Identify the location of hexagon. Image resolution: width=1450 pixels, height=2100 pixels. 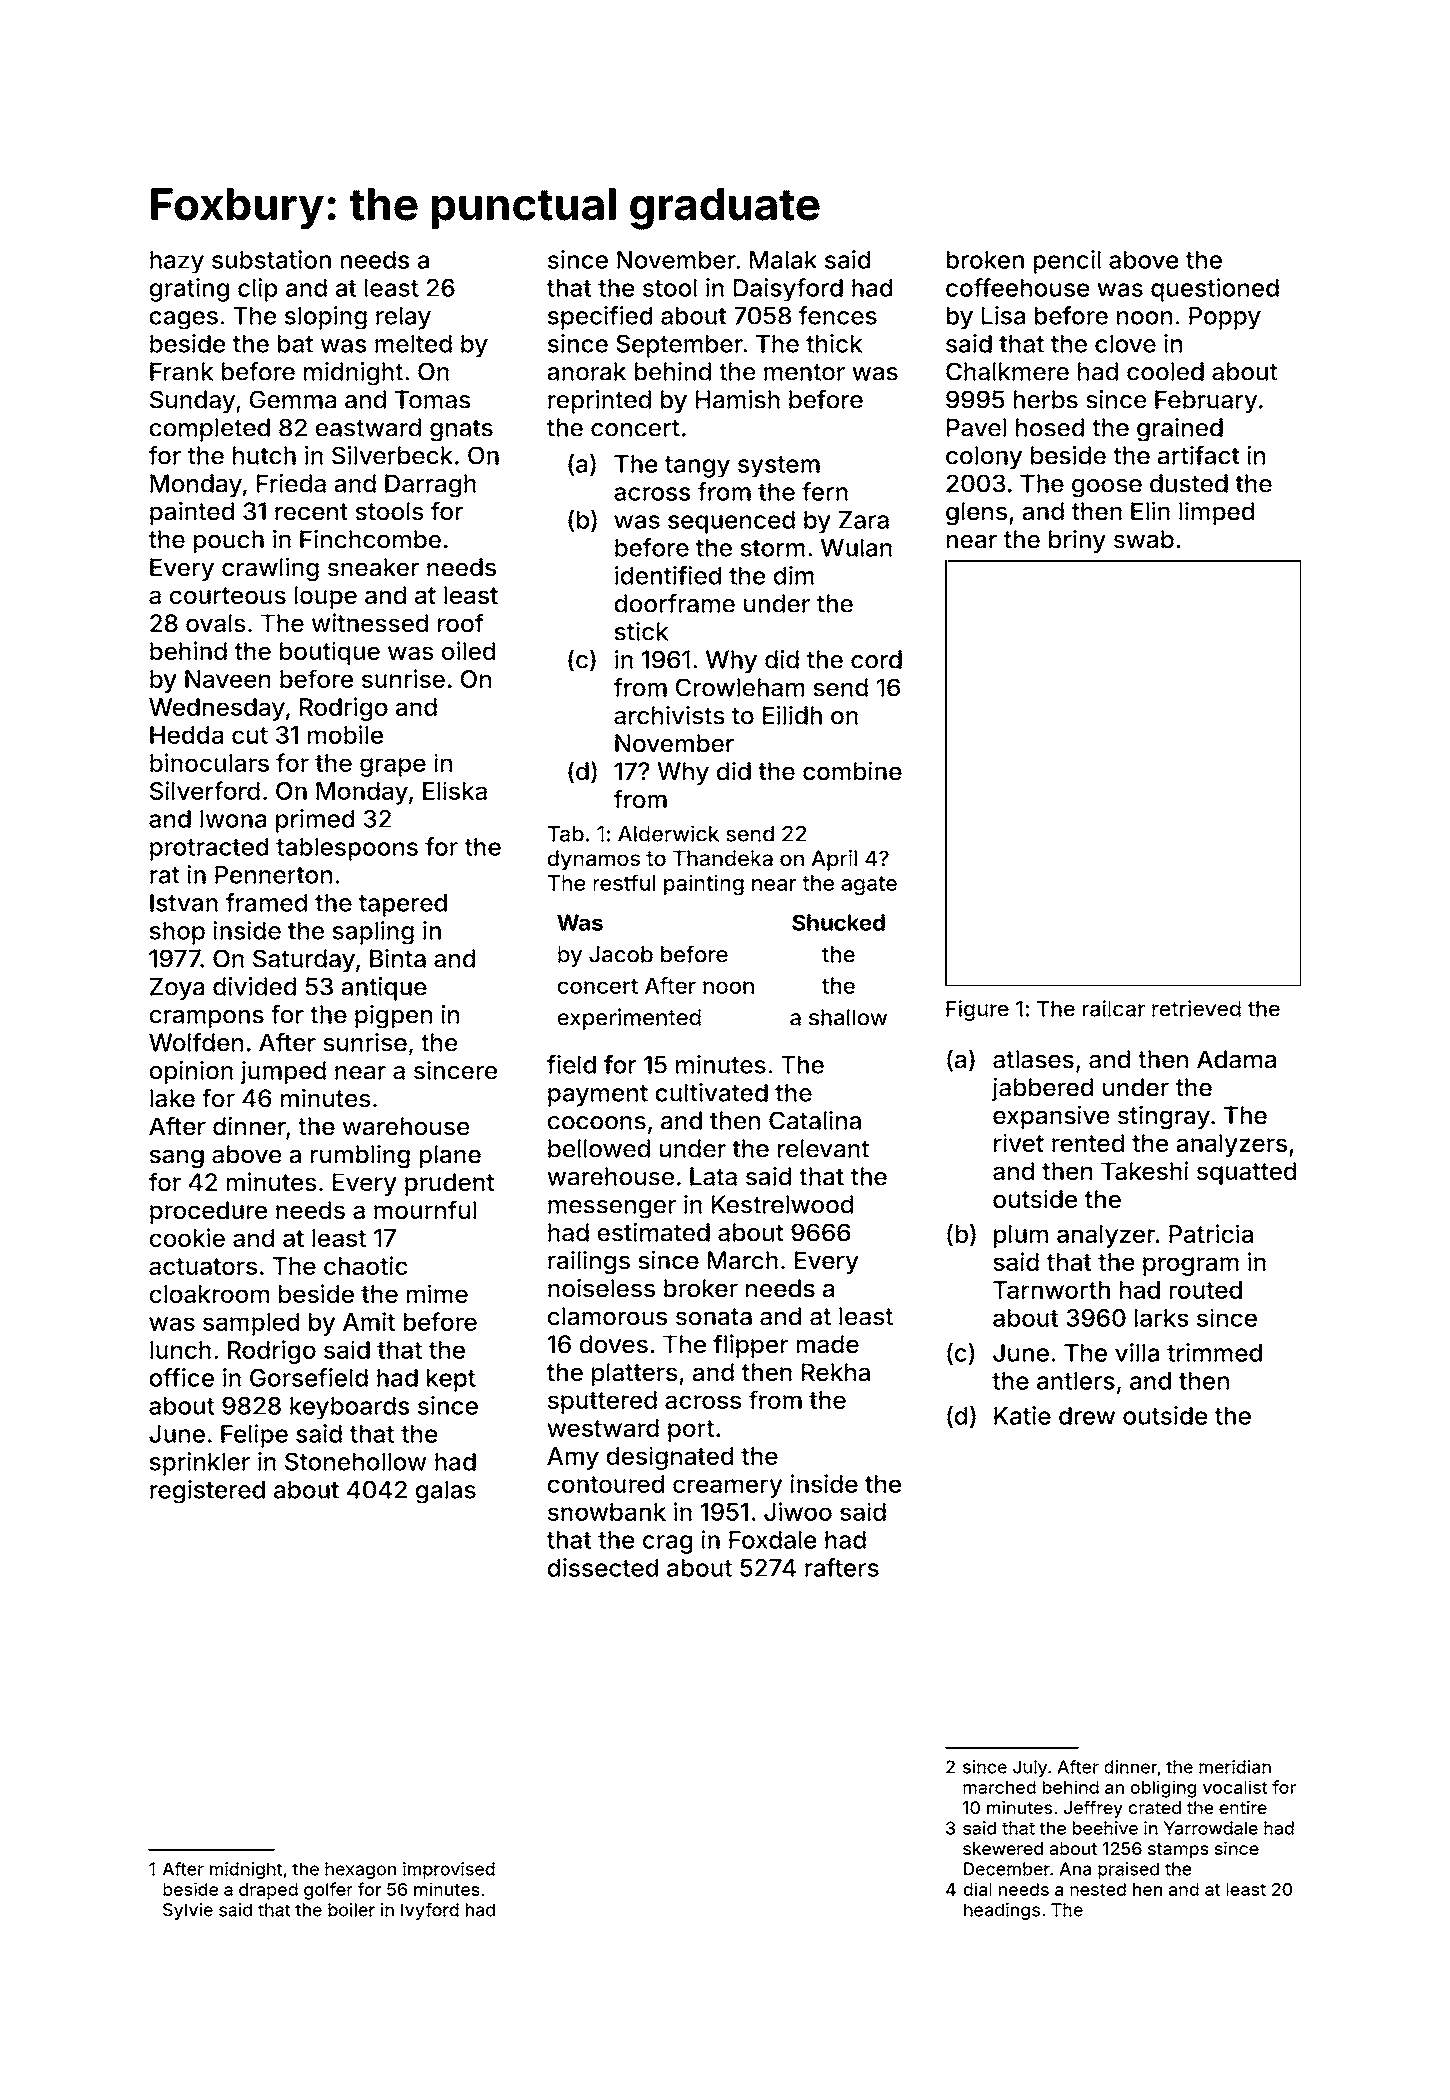
(360, 1870).
